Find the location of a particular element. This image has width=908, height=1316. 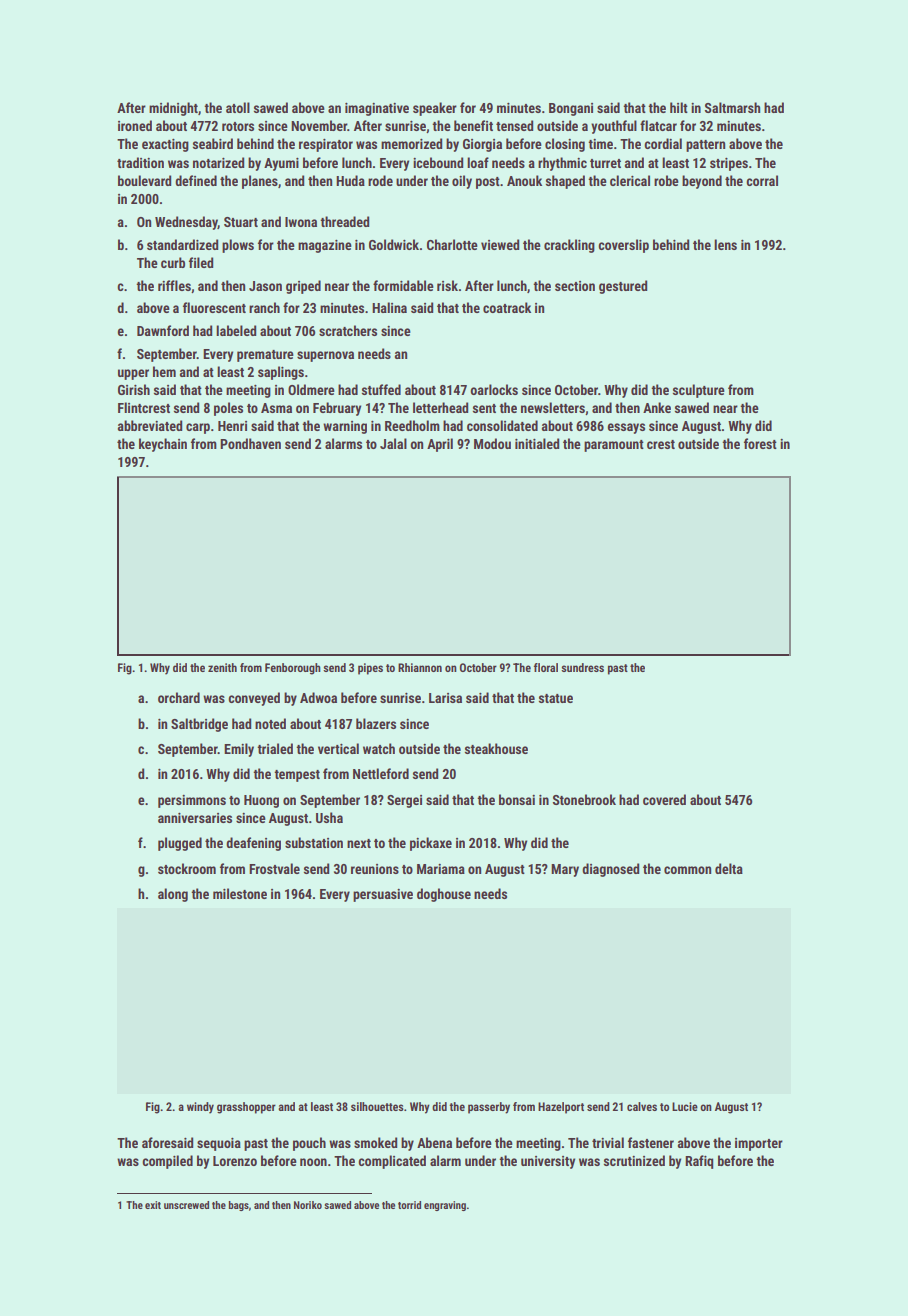

Ayumi is located at coordinates (281, 164).
